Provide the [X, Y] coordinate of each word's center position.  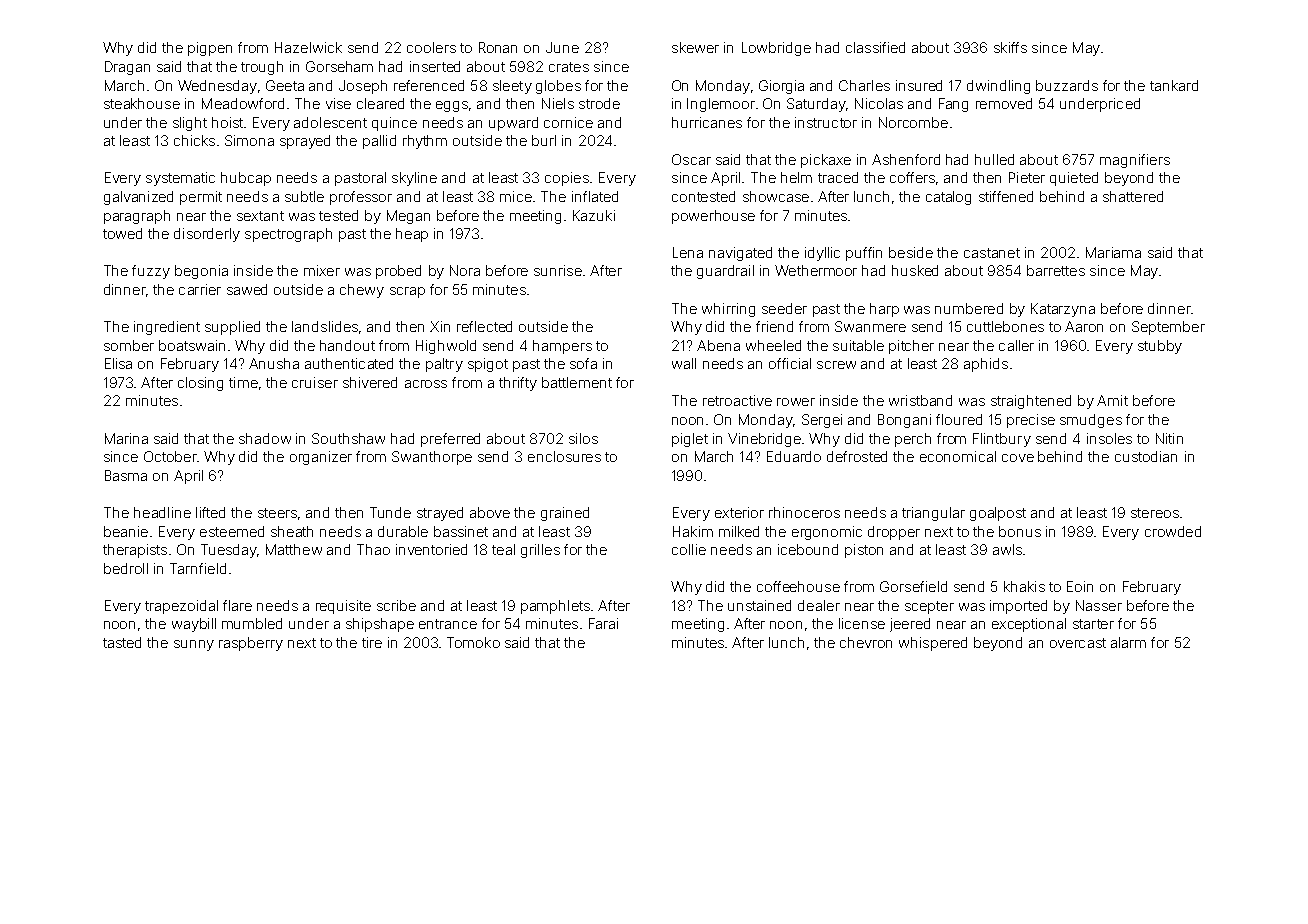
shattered [1133, 196]
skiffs [1010, 47]
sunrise [558, 270]
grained [565, 514]
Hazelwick [308, 47]
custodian [1146, 456]
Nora [465, 270]
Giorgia [781, 87]
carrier [200, 289]
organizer [321, 458]
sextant [260, 216]
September [1168, 328]
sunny [194, 645]
